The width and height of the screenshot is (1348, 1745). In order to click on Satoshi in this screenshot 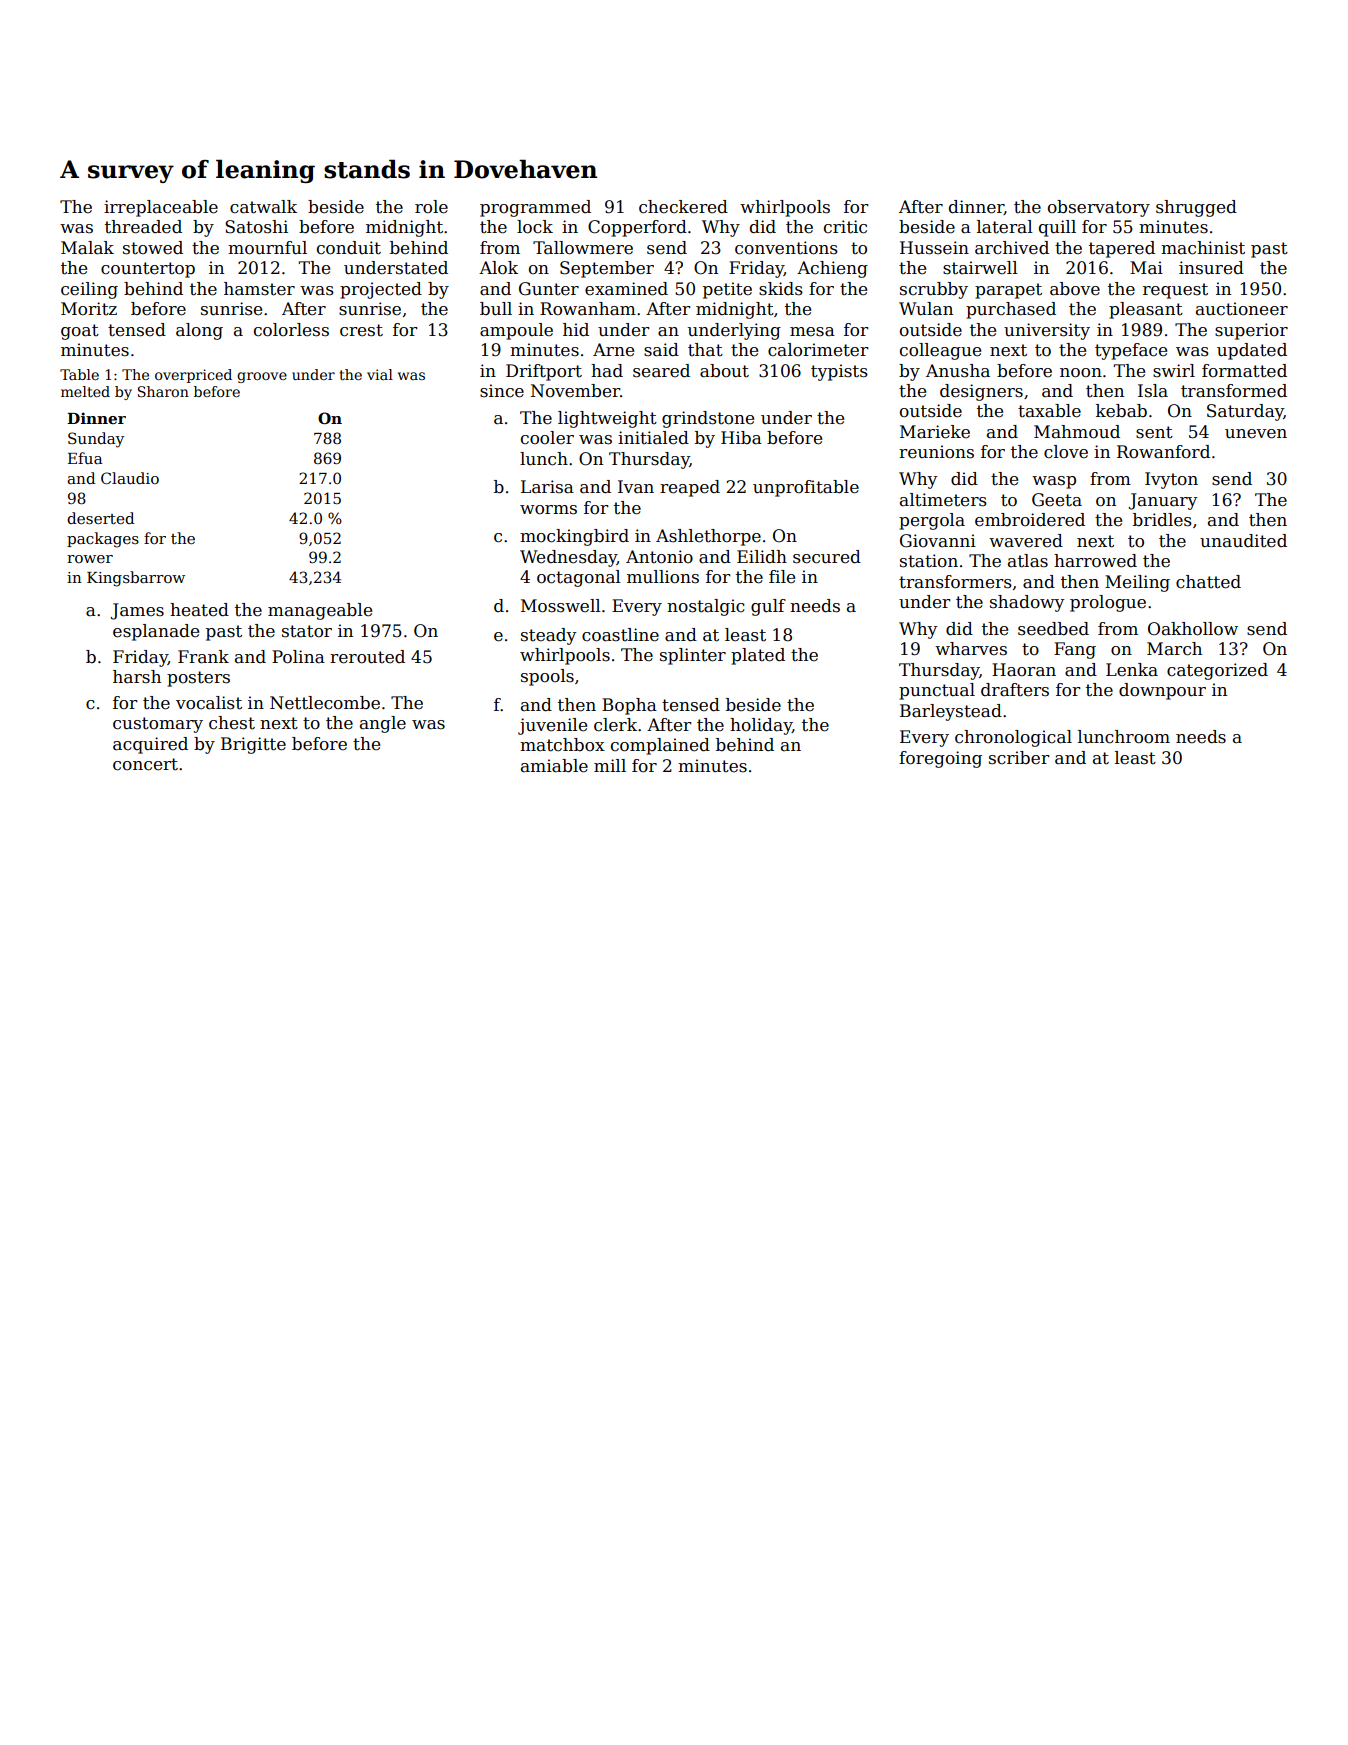, I will do `click(256, 227)`.
